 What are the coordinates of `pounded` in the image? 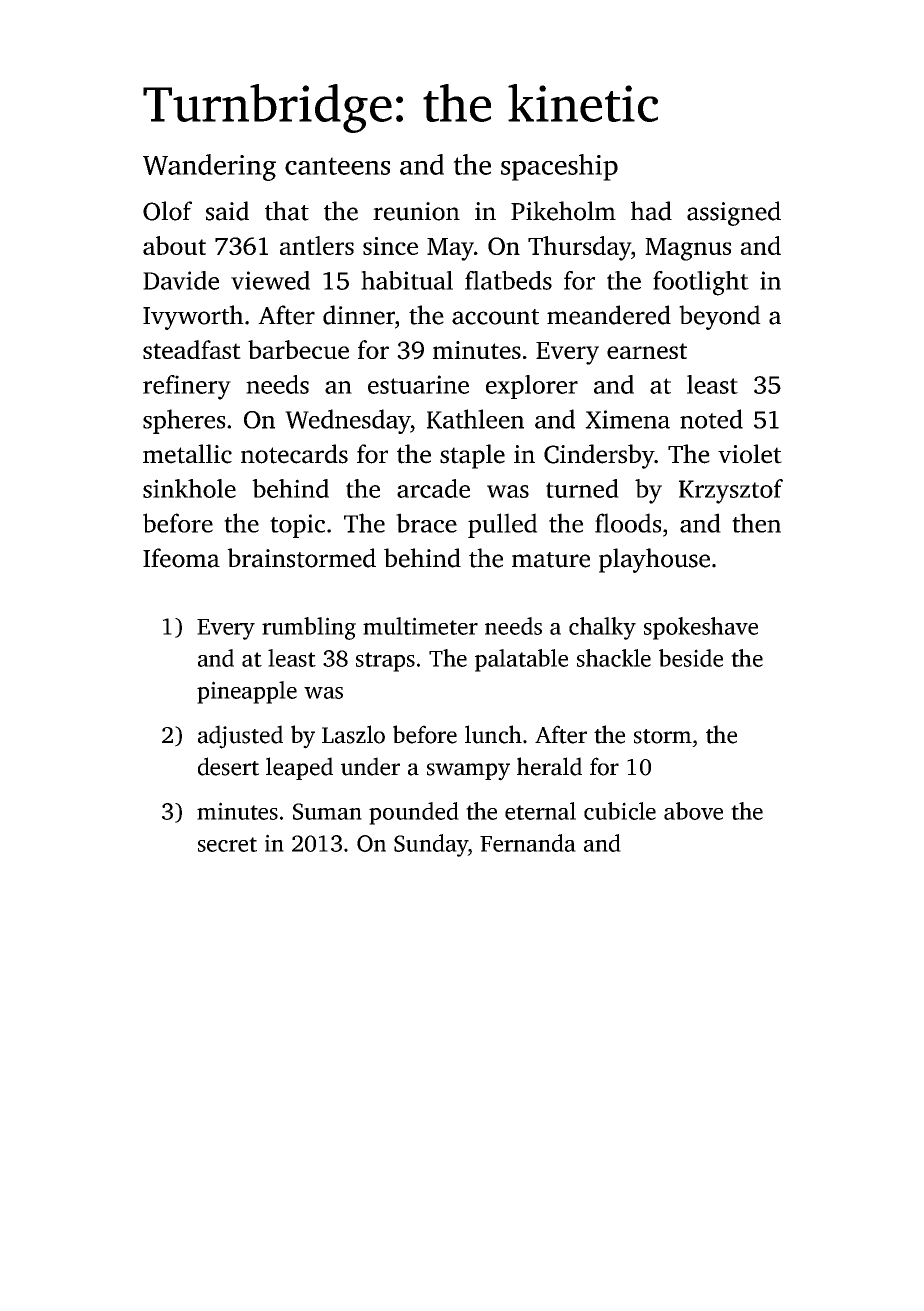 It's located at (414, 813).
